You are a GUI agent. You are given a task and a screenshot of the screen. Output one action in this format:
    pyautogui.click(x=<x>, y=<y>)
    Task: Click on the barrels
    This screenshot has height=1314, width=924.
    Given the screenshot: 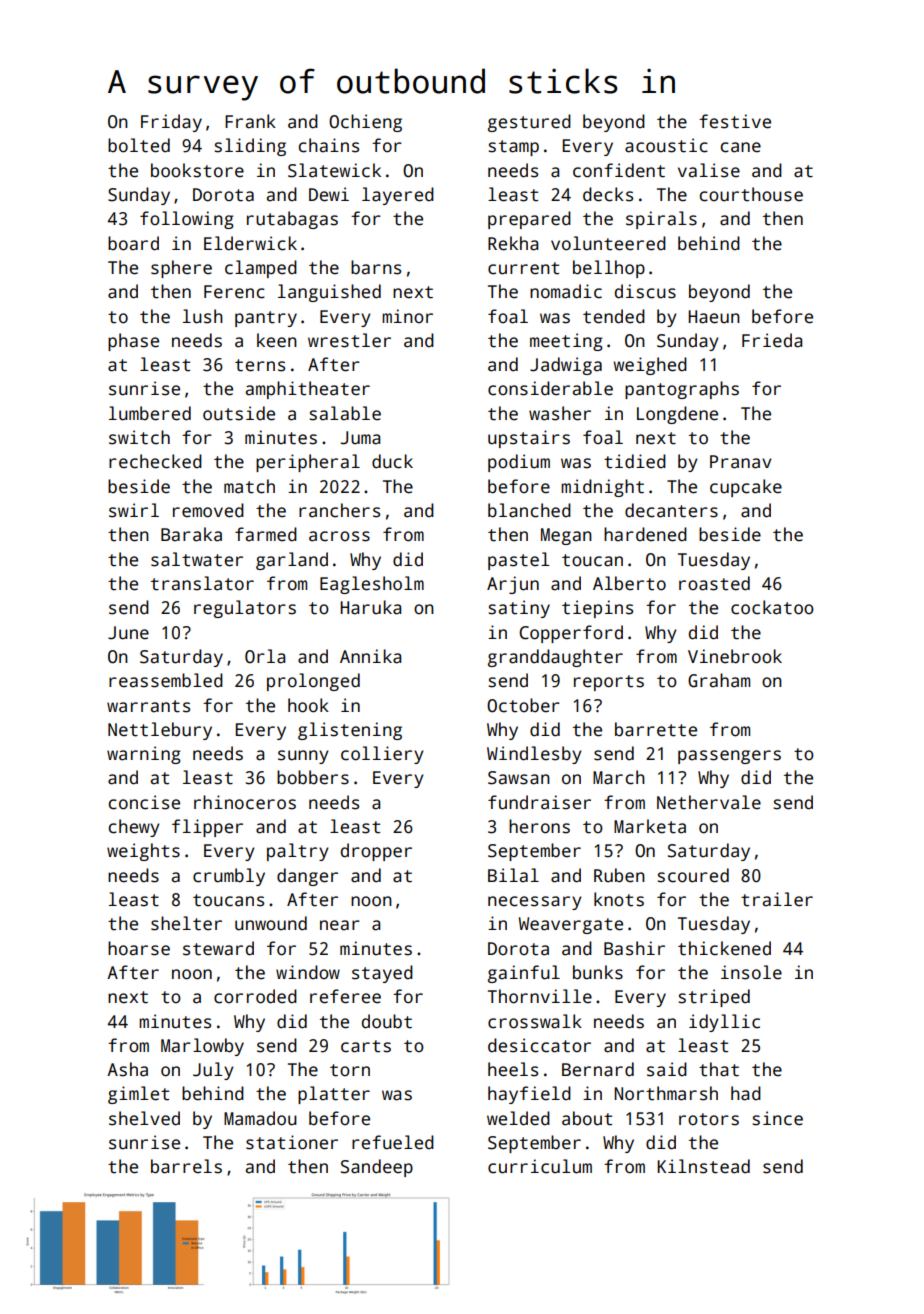 What is the action you would take?
    pyautogui.click(x=186, y=1166)
